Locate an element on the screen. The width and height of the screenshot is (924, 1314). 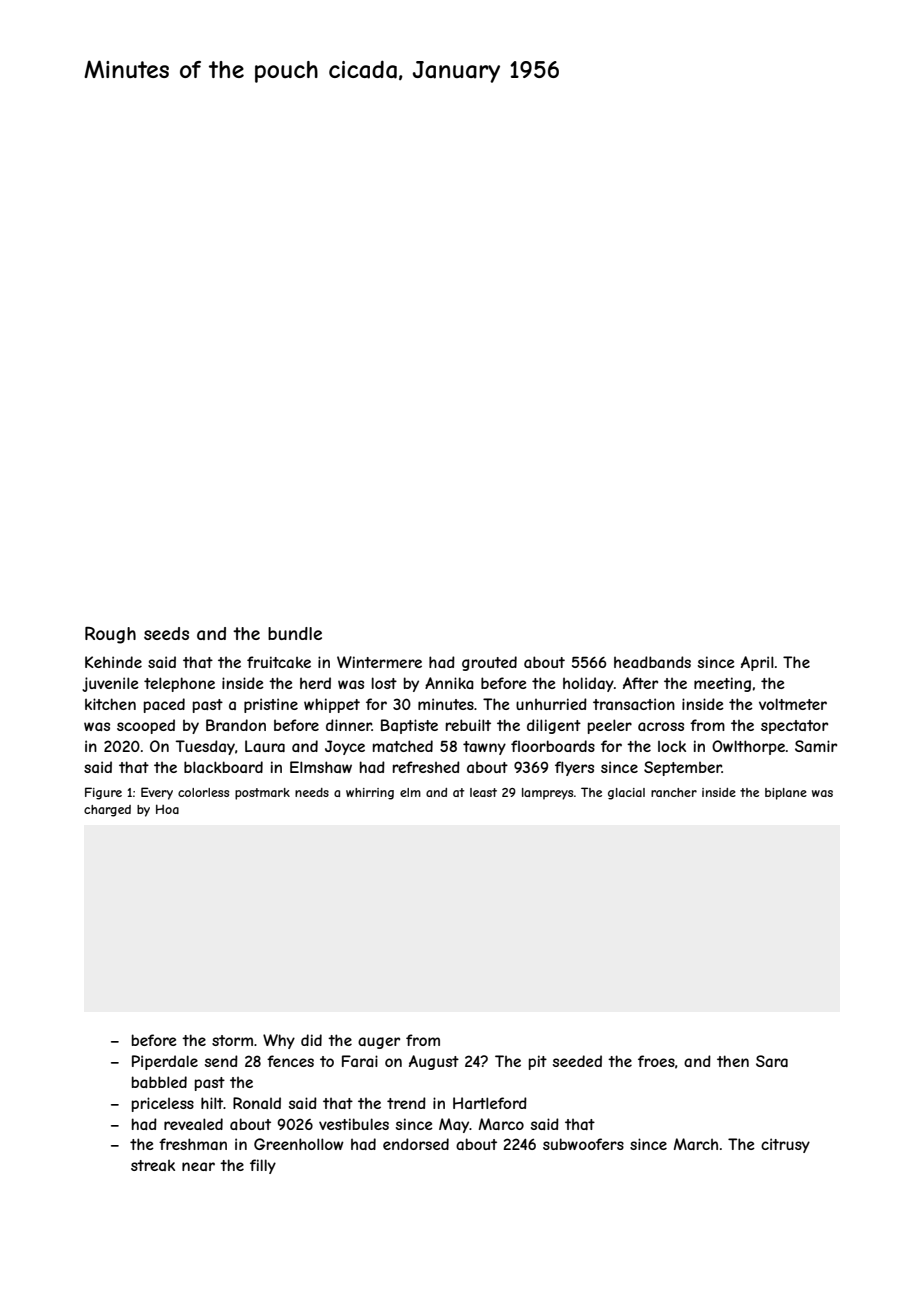
April is located at coordinates (757, 663).
